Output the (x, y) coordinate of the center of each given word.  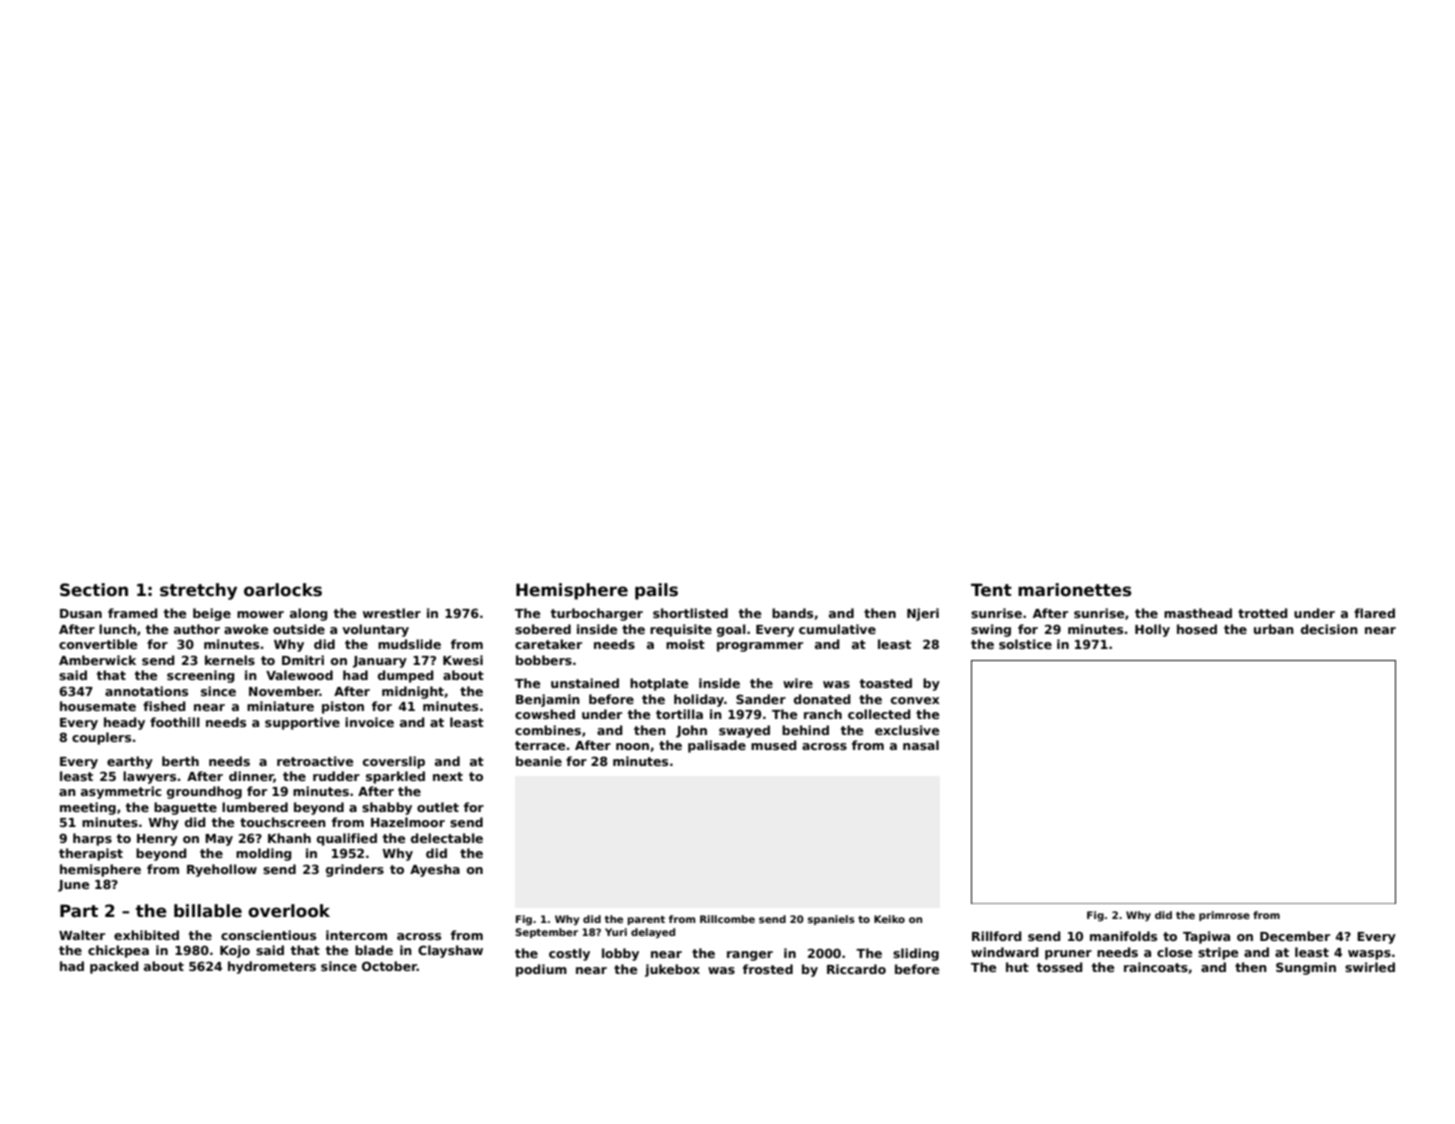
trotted (1263, 613)
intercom (356, 935)
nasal (921, 745)
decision (1329, 629)
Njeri (923, 614)
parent (646, 920)
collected (879, 714)
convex (915, 700)
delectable (447, 838)
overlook (289, 911)
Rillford (997, 936)
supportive (302, 723)
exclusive (907, 730)
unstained (585, 683)
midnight (413, 692)
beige (212, 614)
